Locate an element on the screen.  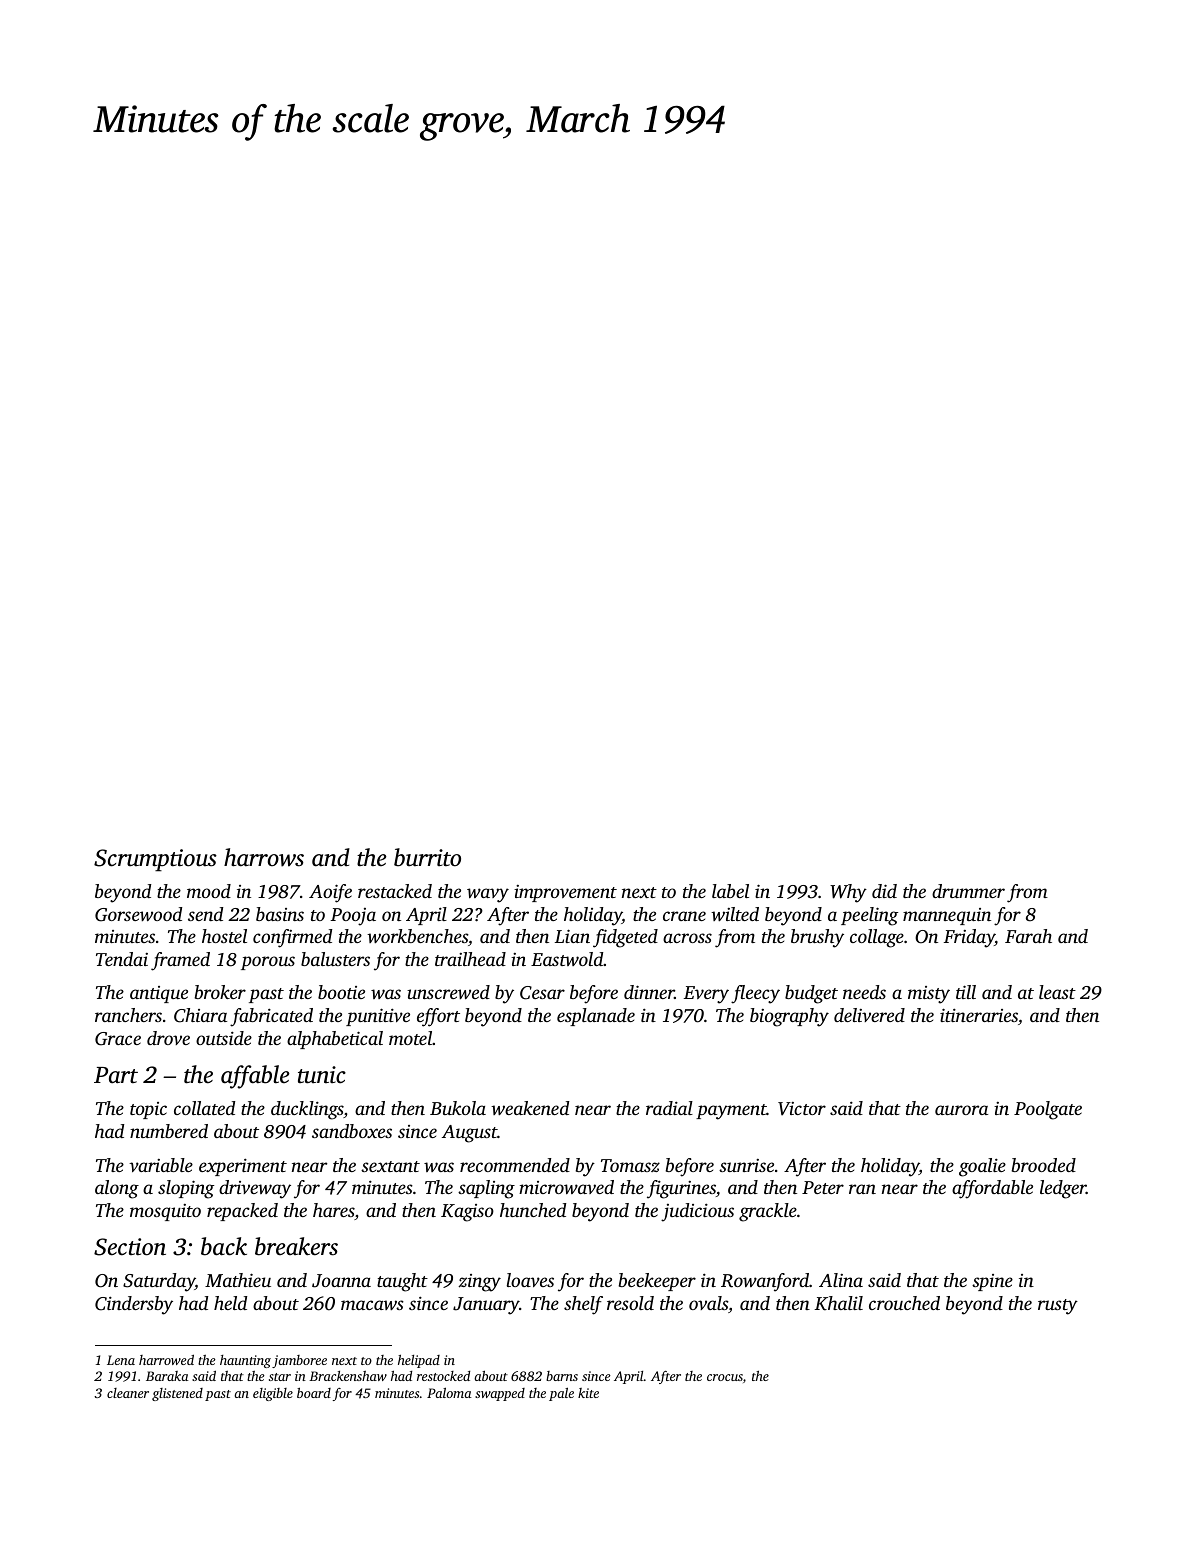
biography is located at coordinates (789, 1017).
